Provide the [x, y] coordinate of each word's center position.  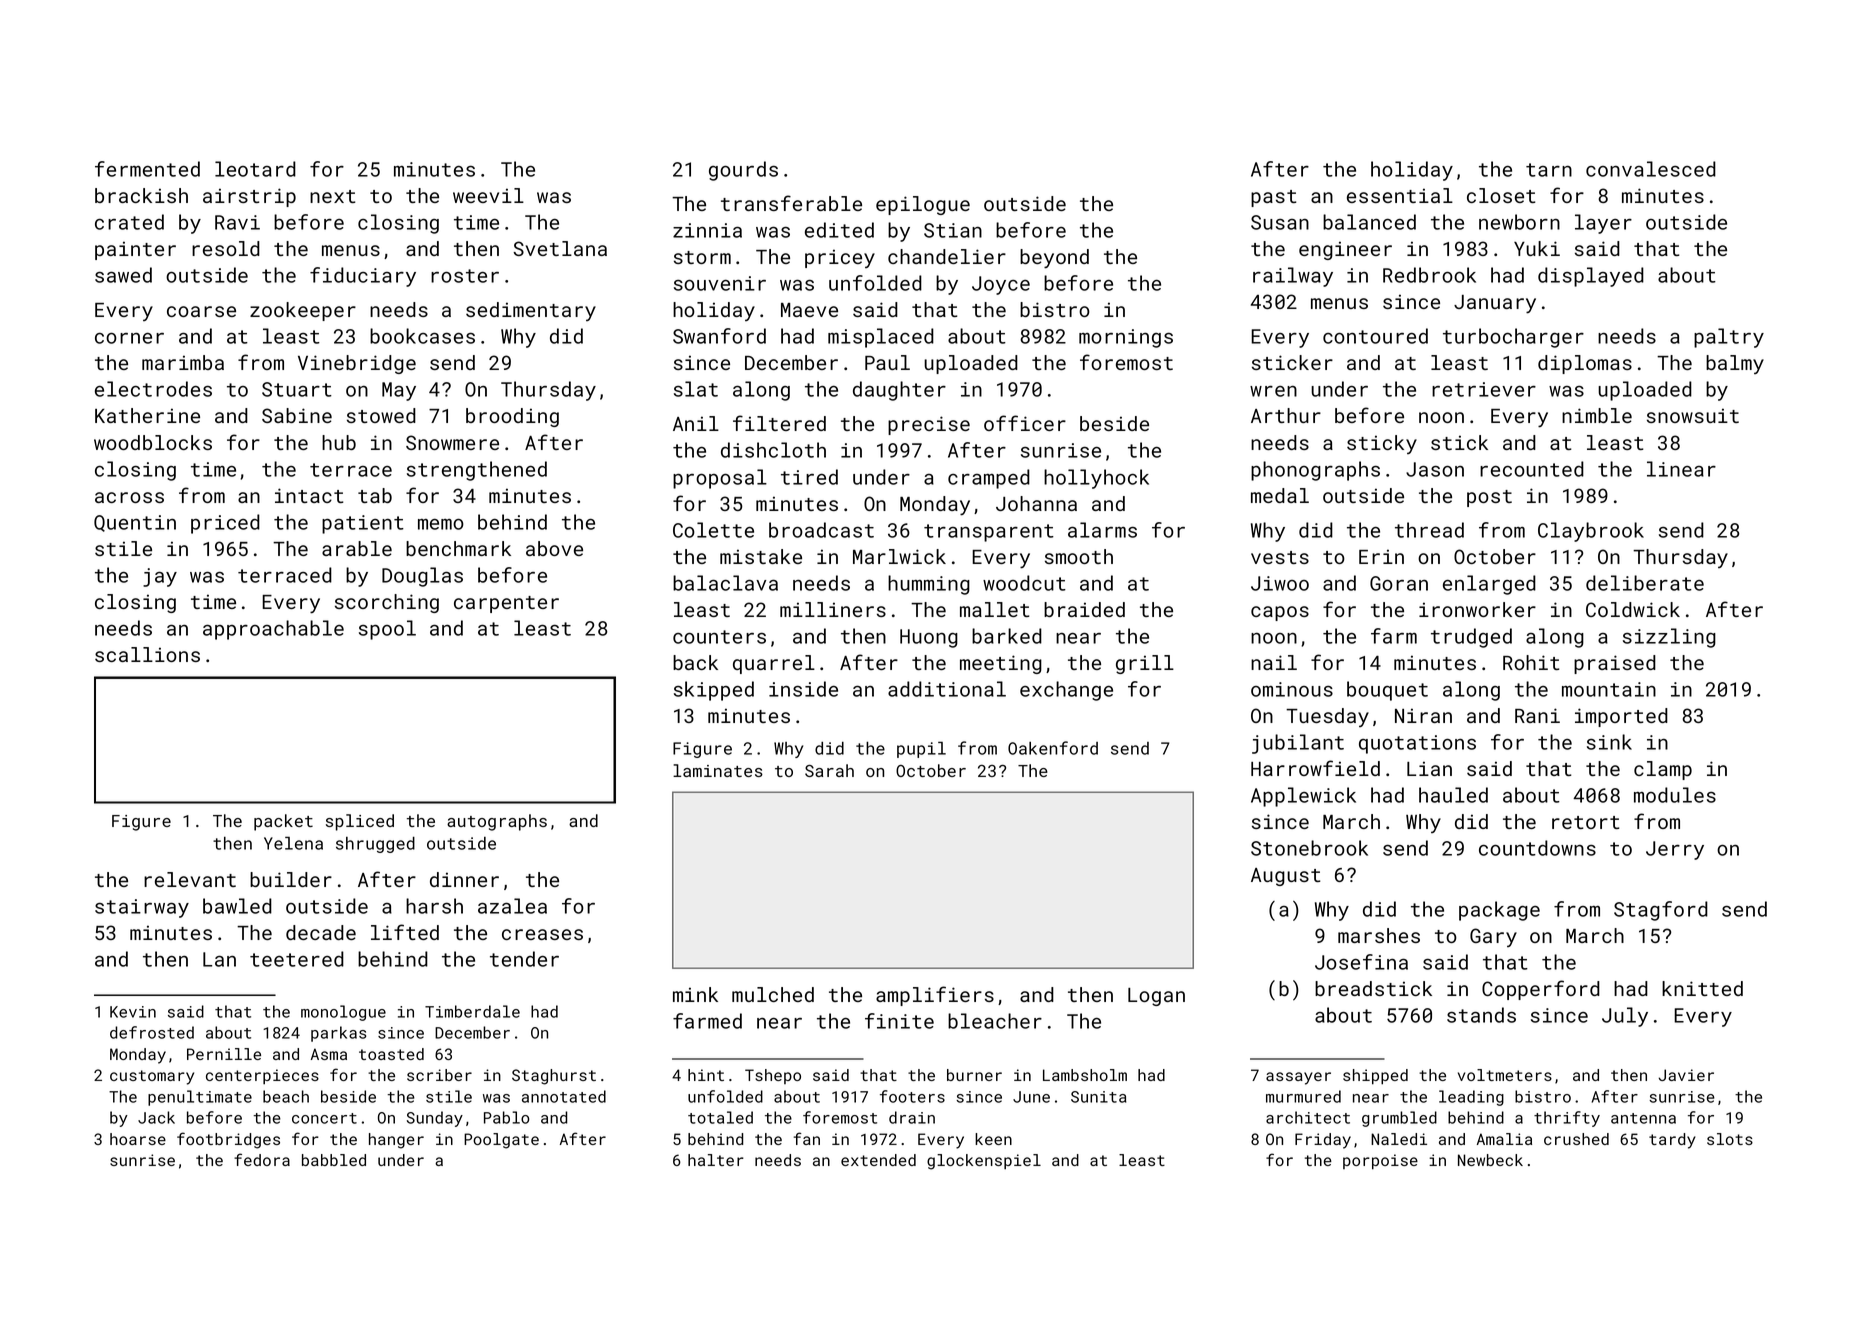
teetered [297, 959]
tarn [1549, 170]
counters [719, 637]
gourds [743, 171]
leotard [255, 169]
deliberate [1645, 583]
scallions [147, 654]
